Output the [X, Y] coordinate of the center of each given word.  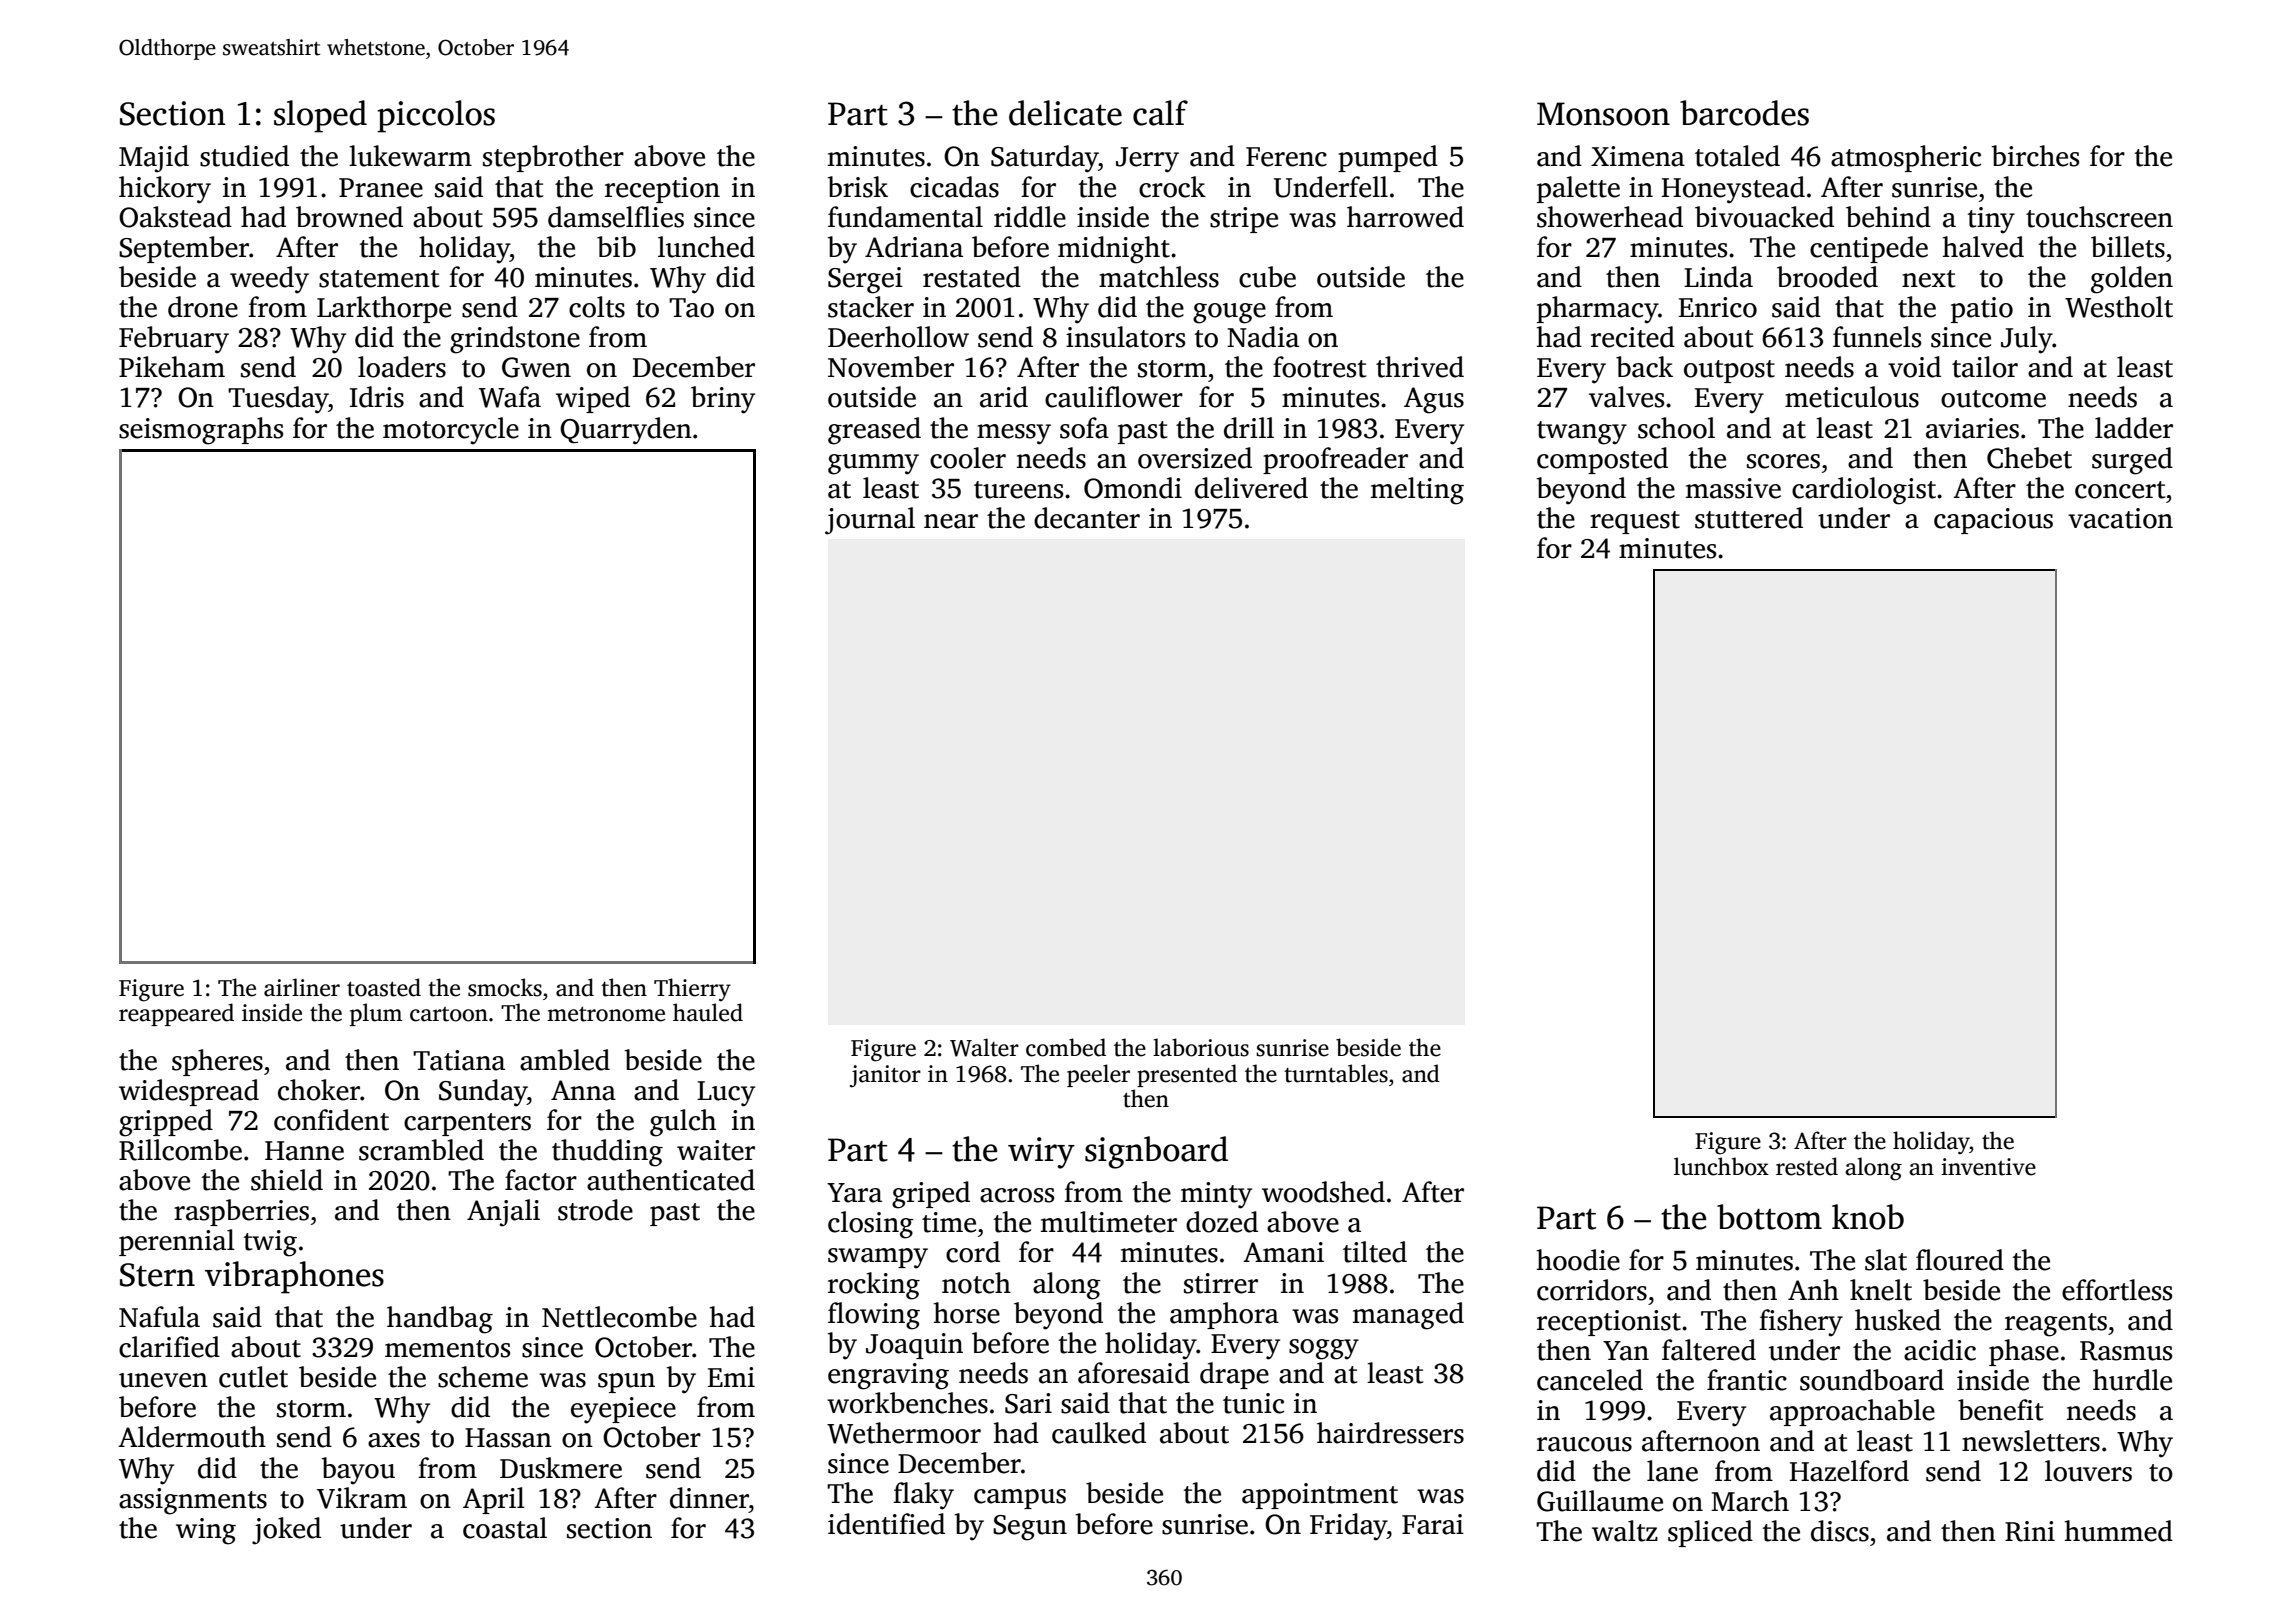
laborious [1201, 1047]
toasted [384, 987]
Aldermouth [192, 1437]
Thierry [692, 990]
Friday [1348, 1527]
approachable [1852, 1412]
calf [1160, 113]
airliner [302, 987]
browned [349, 217]
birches [2035, 156]
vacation [2120, 518]
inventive [1988, 1167]
